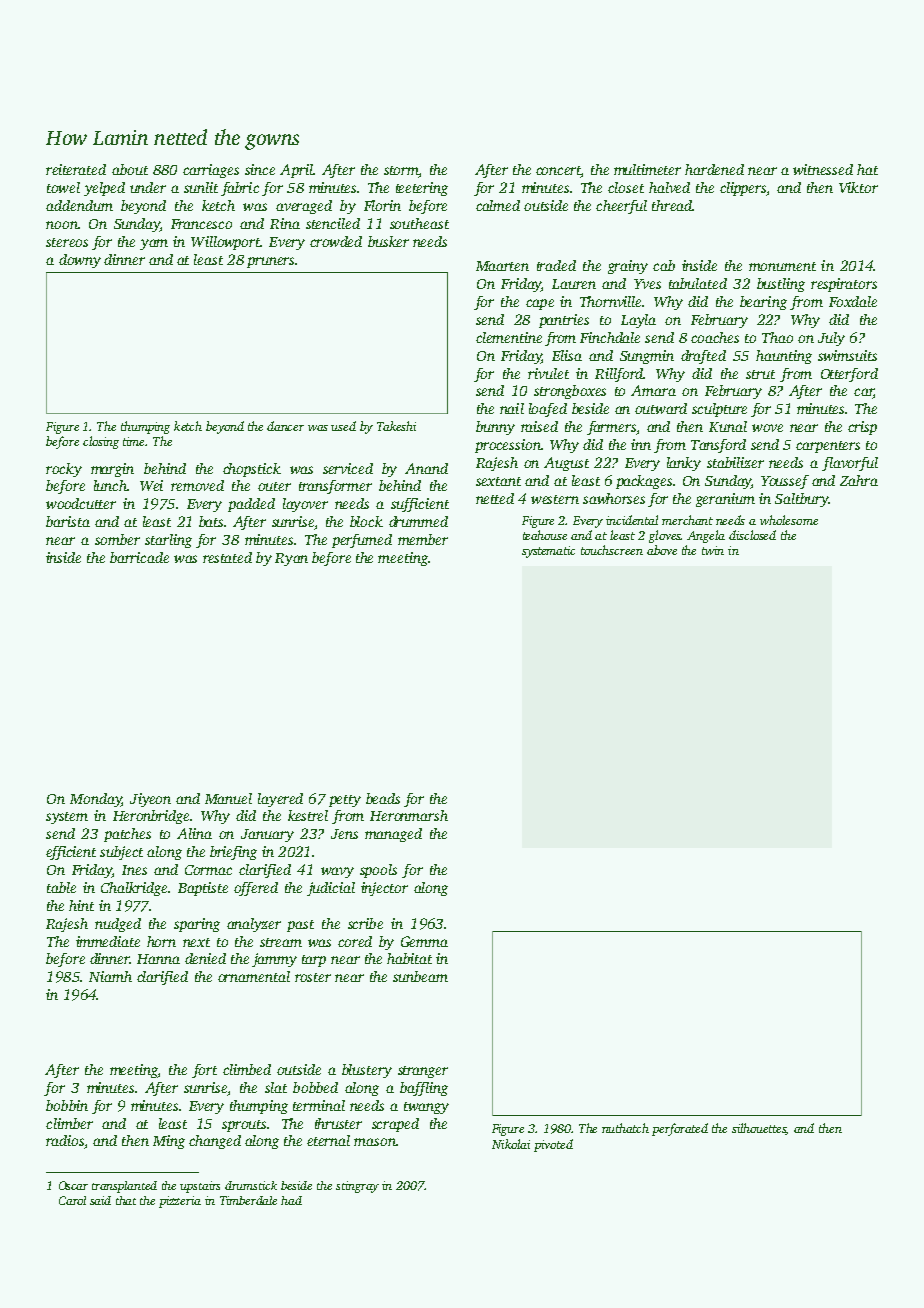 The height and width of the image is (1308, 924). I want to click on managed, so click(393, 835).
